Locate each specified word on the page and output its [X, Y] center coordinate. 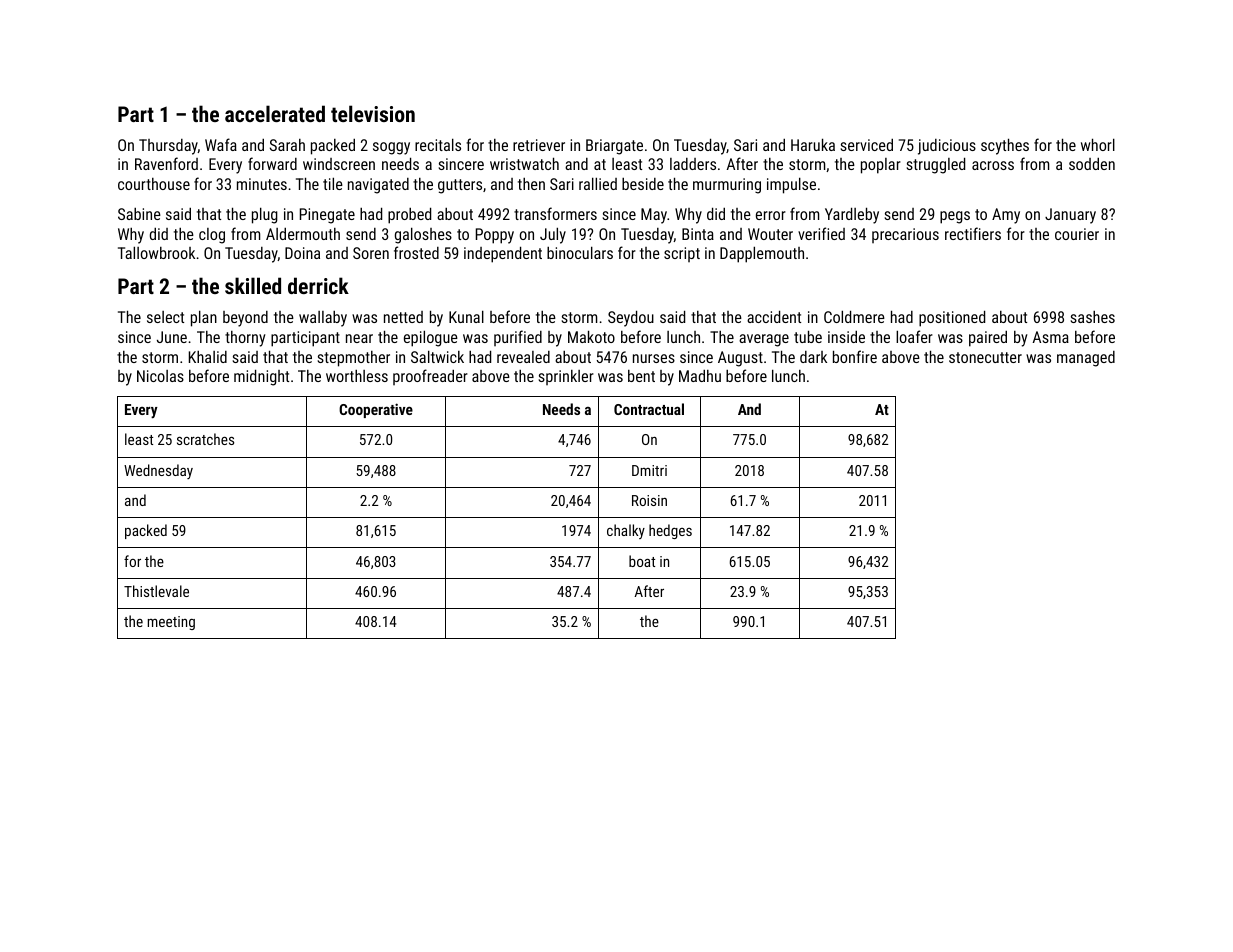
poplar [881, 166]
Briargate [614, 147]
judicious [947, 147]
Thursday [168, 147]
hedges [670, 531]
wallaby [323, 319]
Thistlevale [156, 591]
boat [642, 561]
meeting [171, 623]
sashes [1093, 317]
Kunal [466, 316]
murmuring [727, 186]
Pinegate [327, 216]
